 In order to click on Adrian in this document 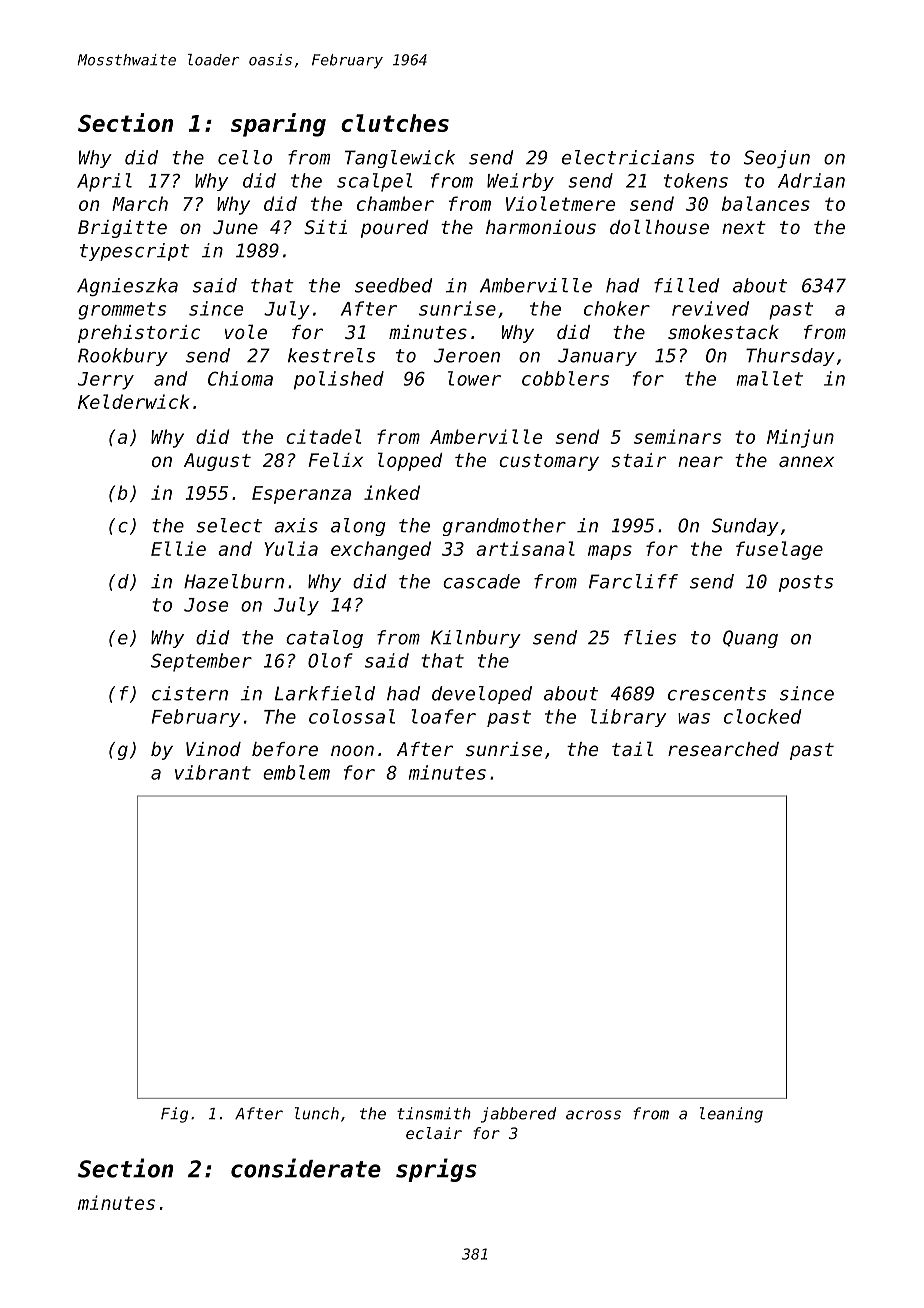, I will do `click(811, 180)`.
